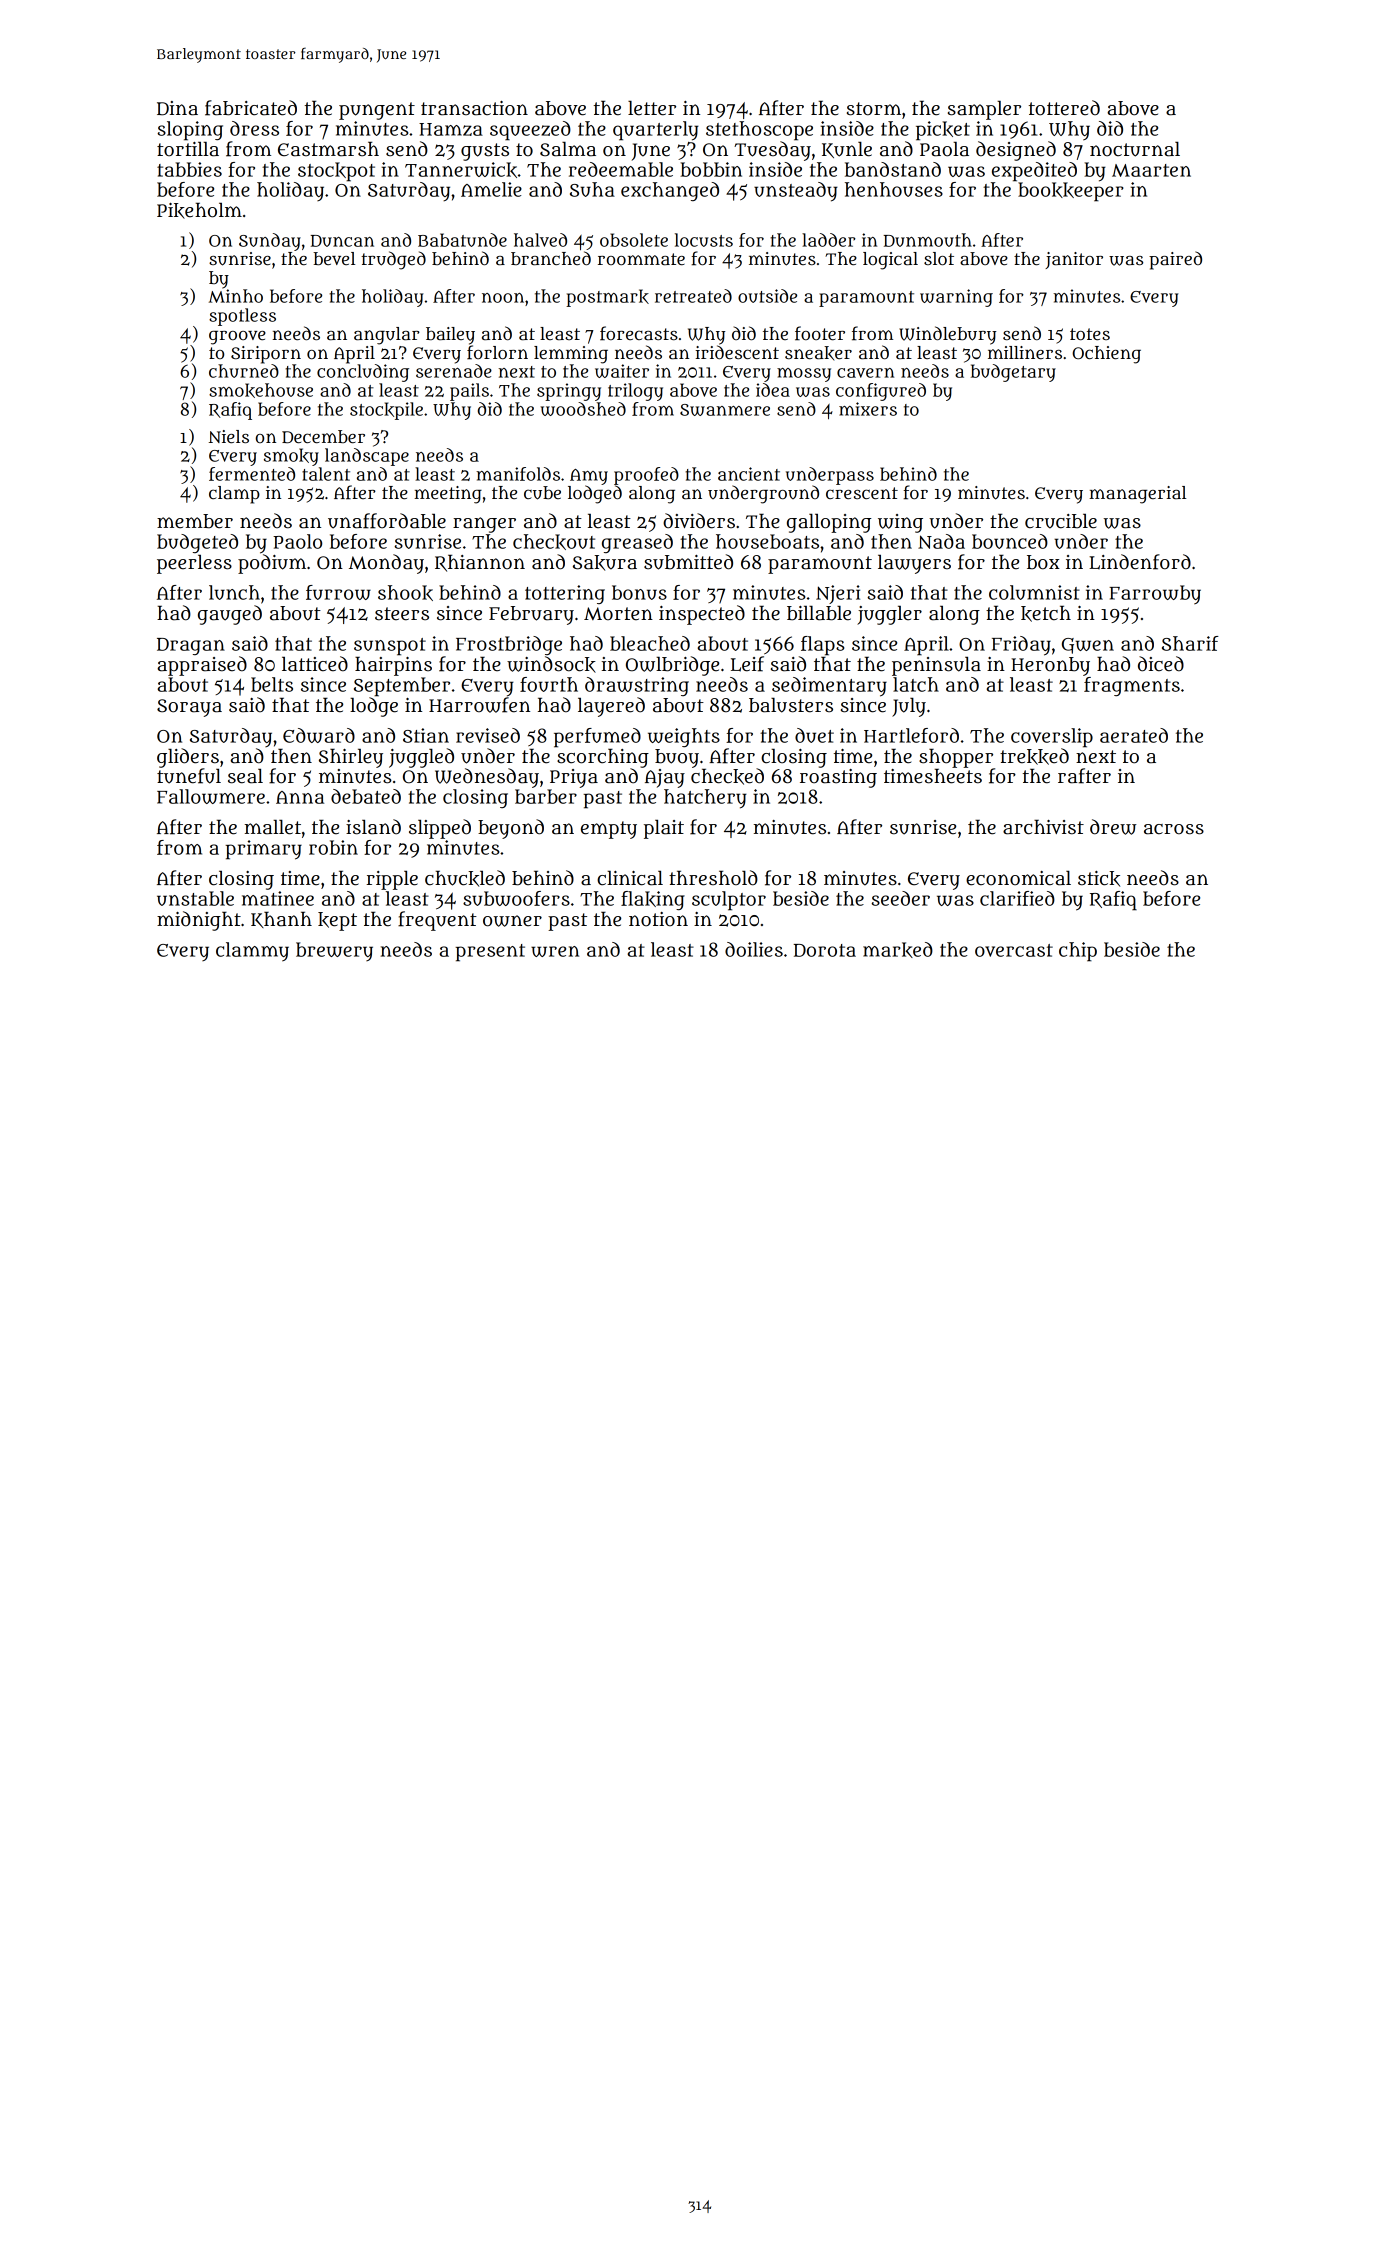 This screenshot has width=1376, height=2266. What do you see at coordinates (824, 950) in the screenshot?
I see `Dorota` at bounding box center [824, 950].
